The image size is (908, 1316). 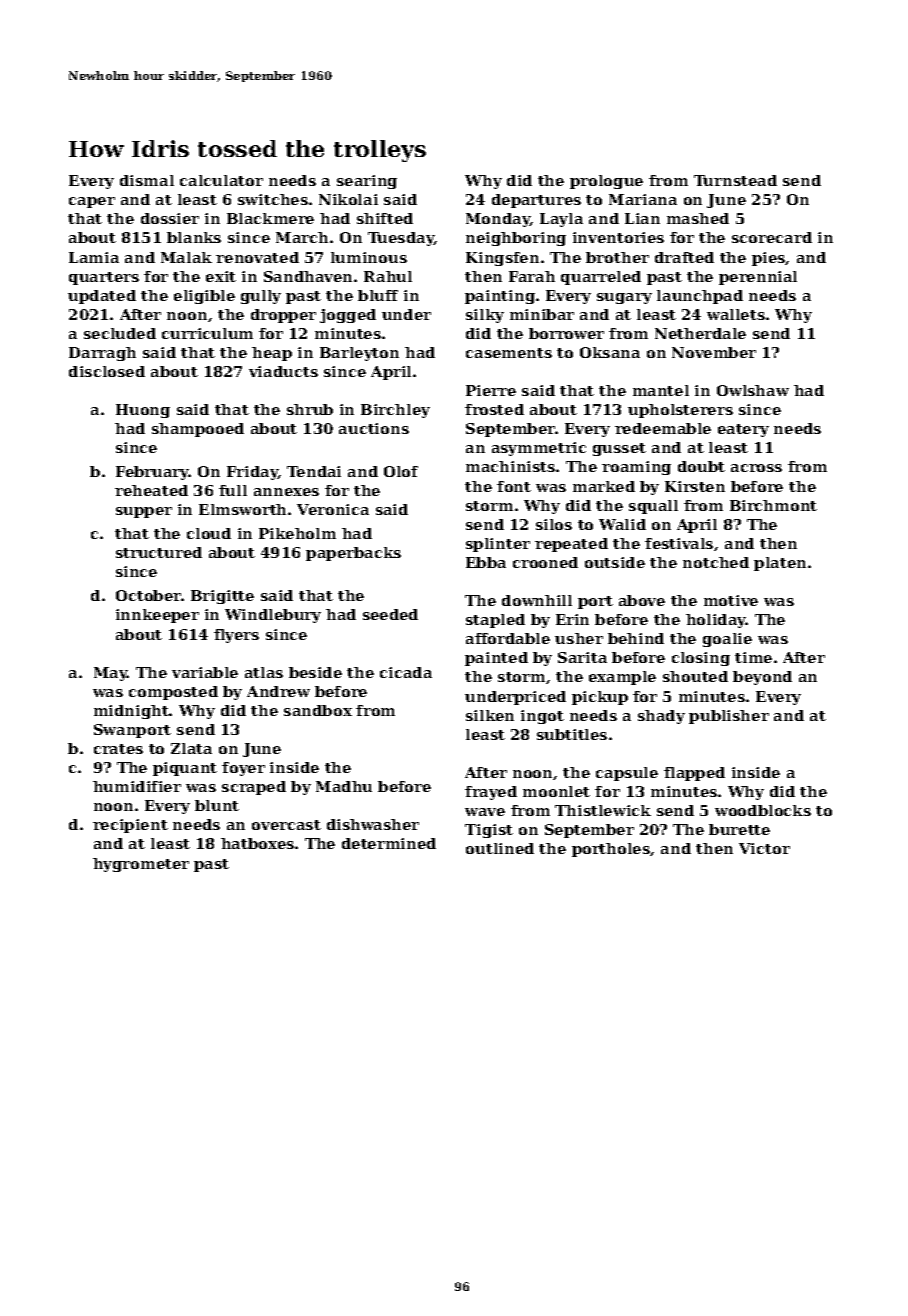 I want to click on Victor, so click(x=764, y=848).
